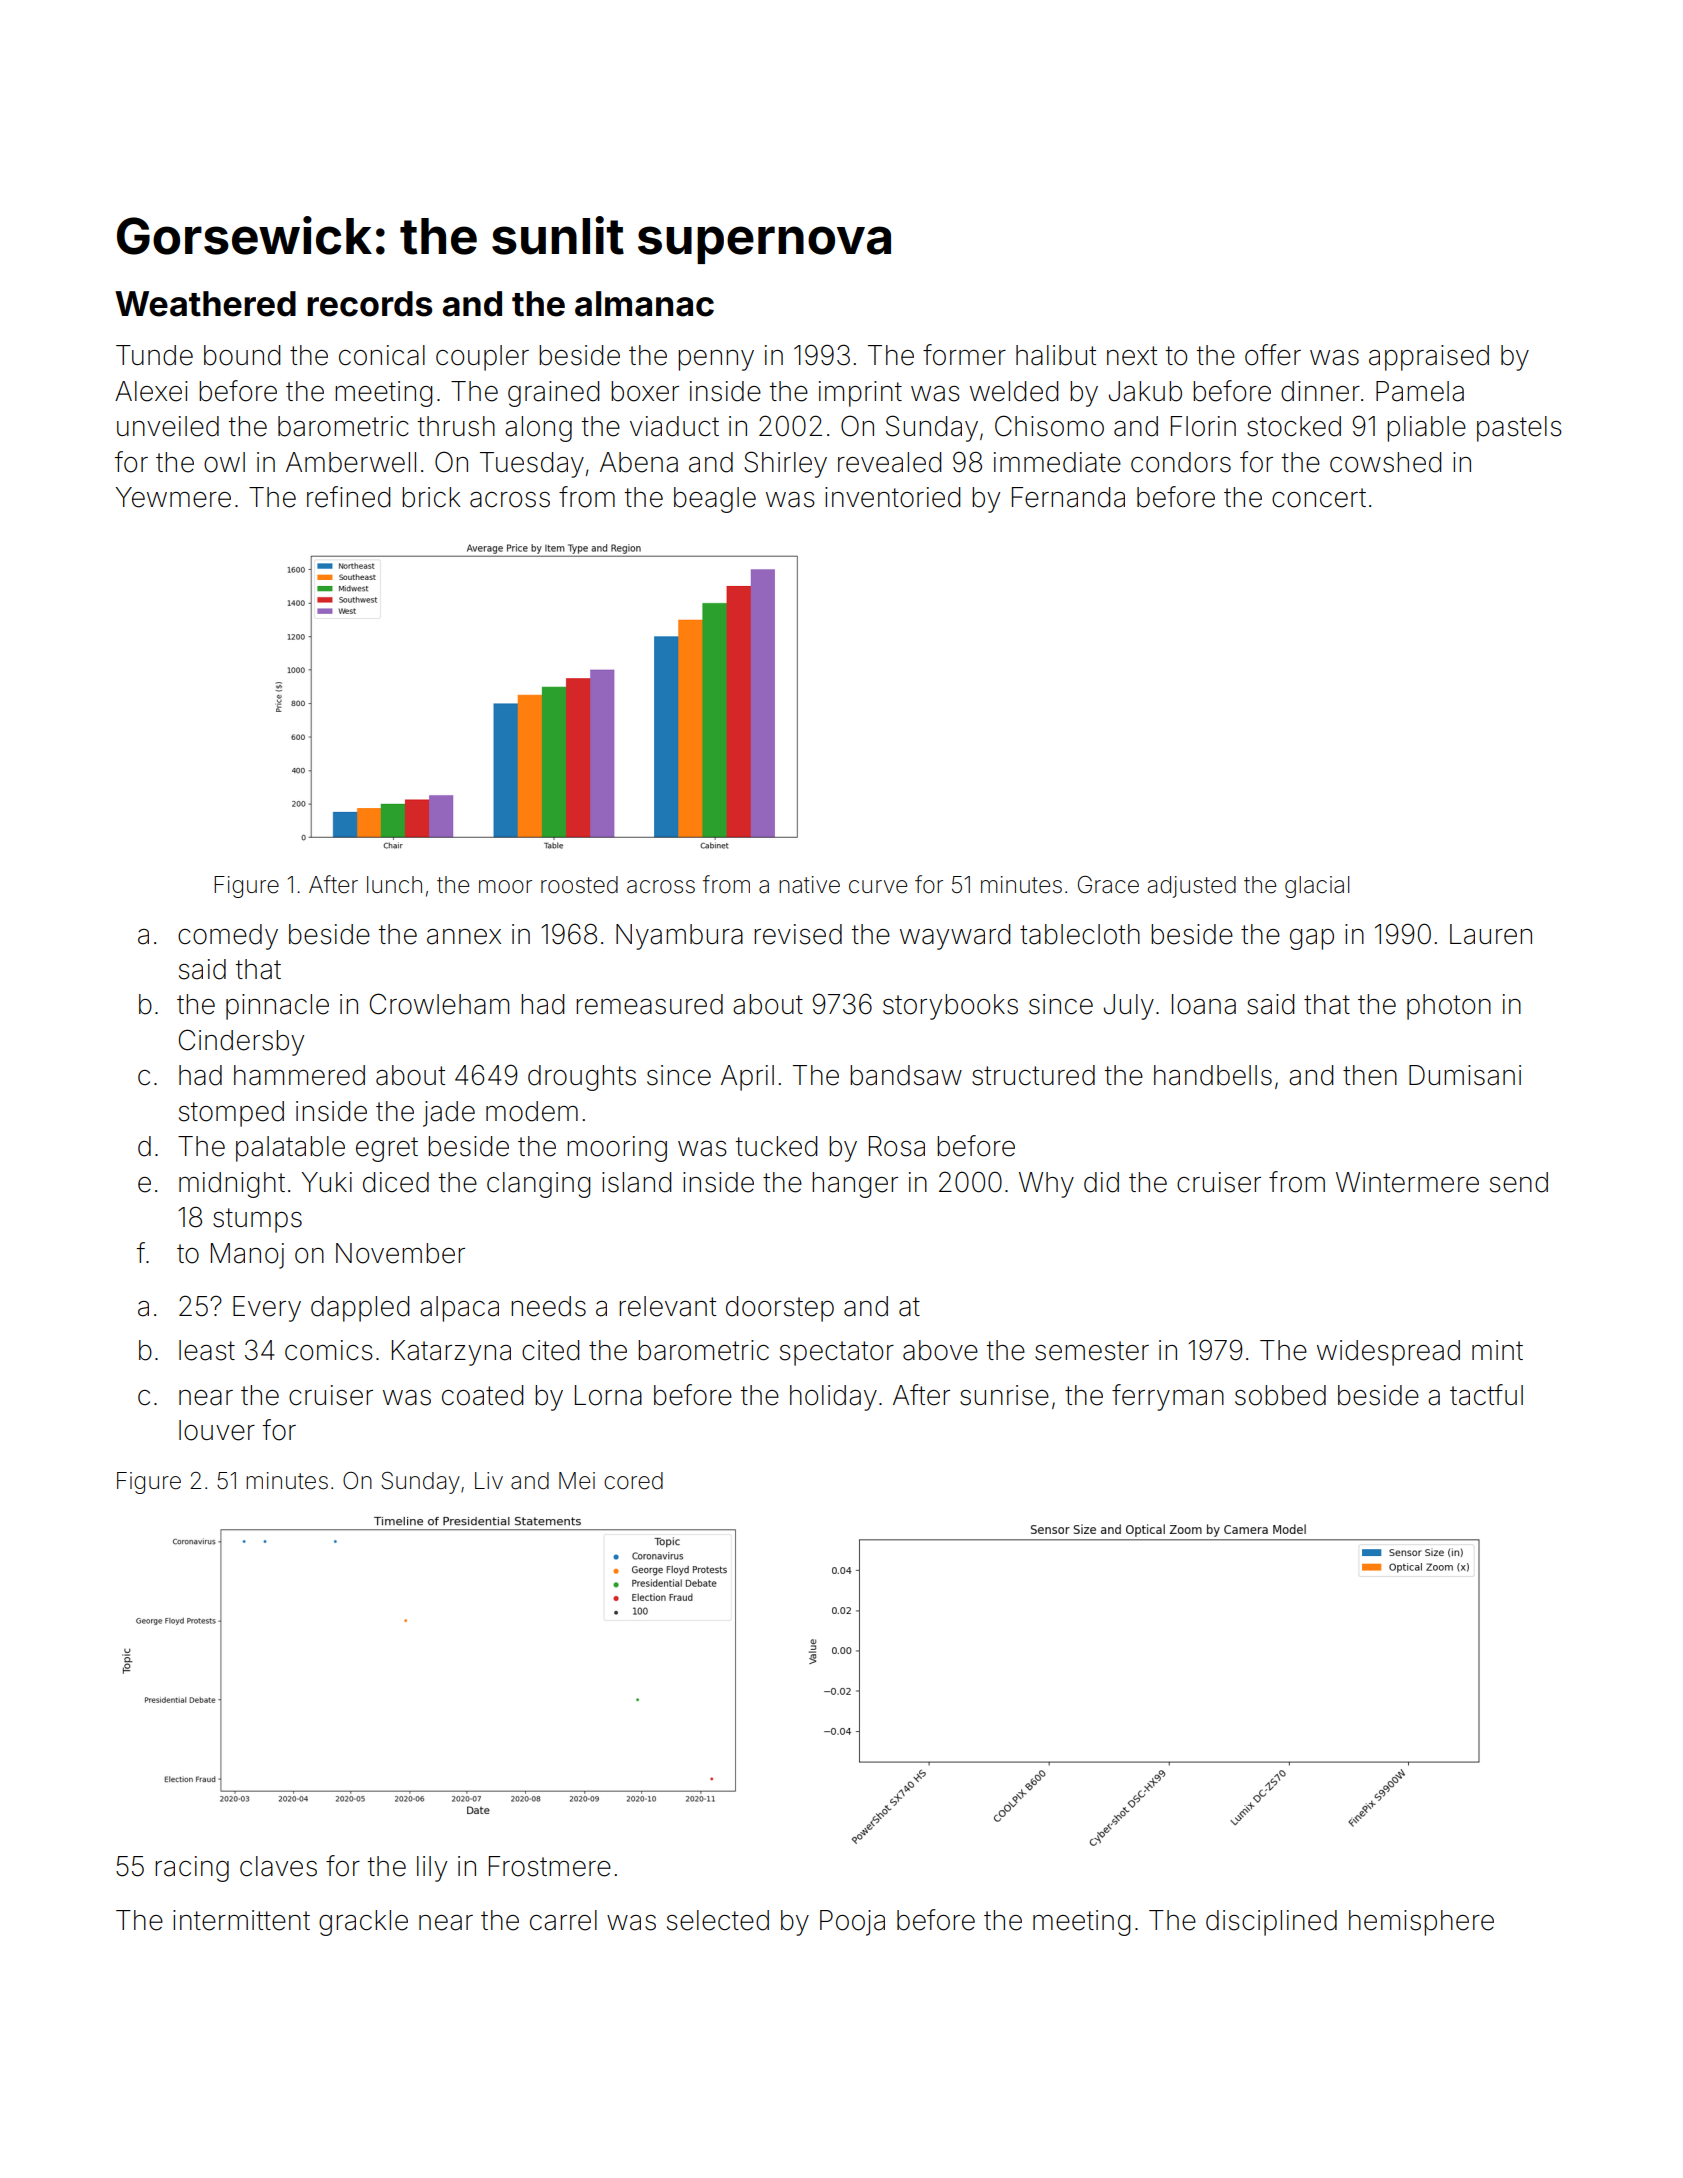  I want to click on photon, so click(1449, 1007).
